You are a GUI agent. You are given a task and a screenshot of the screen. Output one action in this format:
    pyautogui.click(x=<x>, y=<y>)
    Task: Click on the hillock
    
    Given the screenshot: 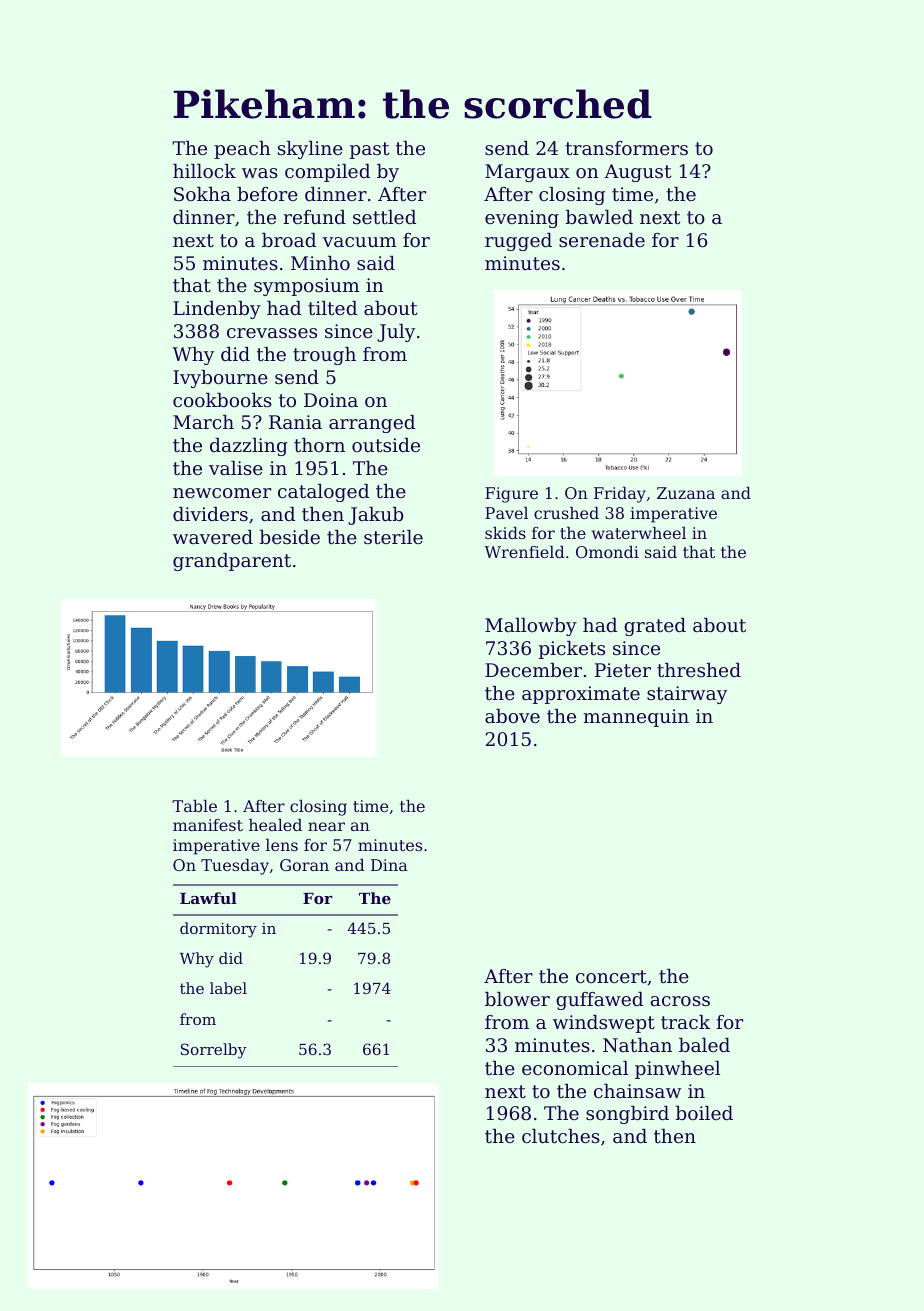 What is the action you would take?
    pyautogui.click(x=204, y=171)
